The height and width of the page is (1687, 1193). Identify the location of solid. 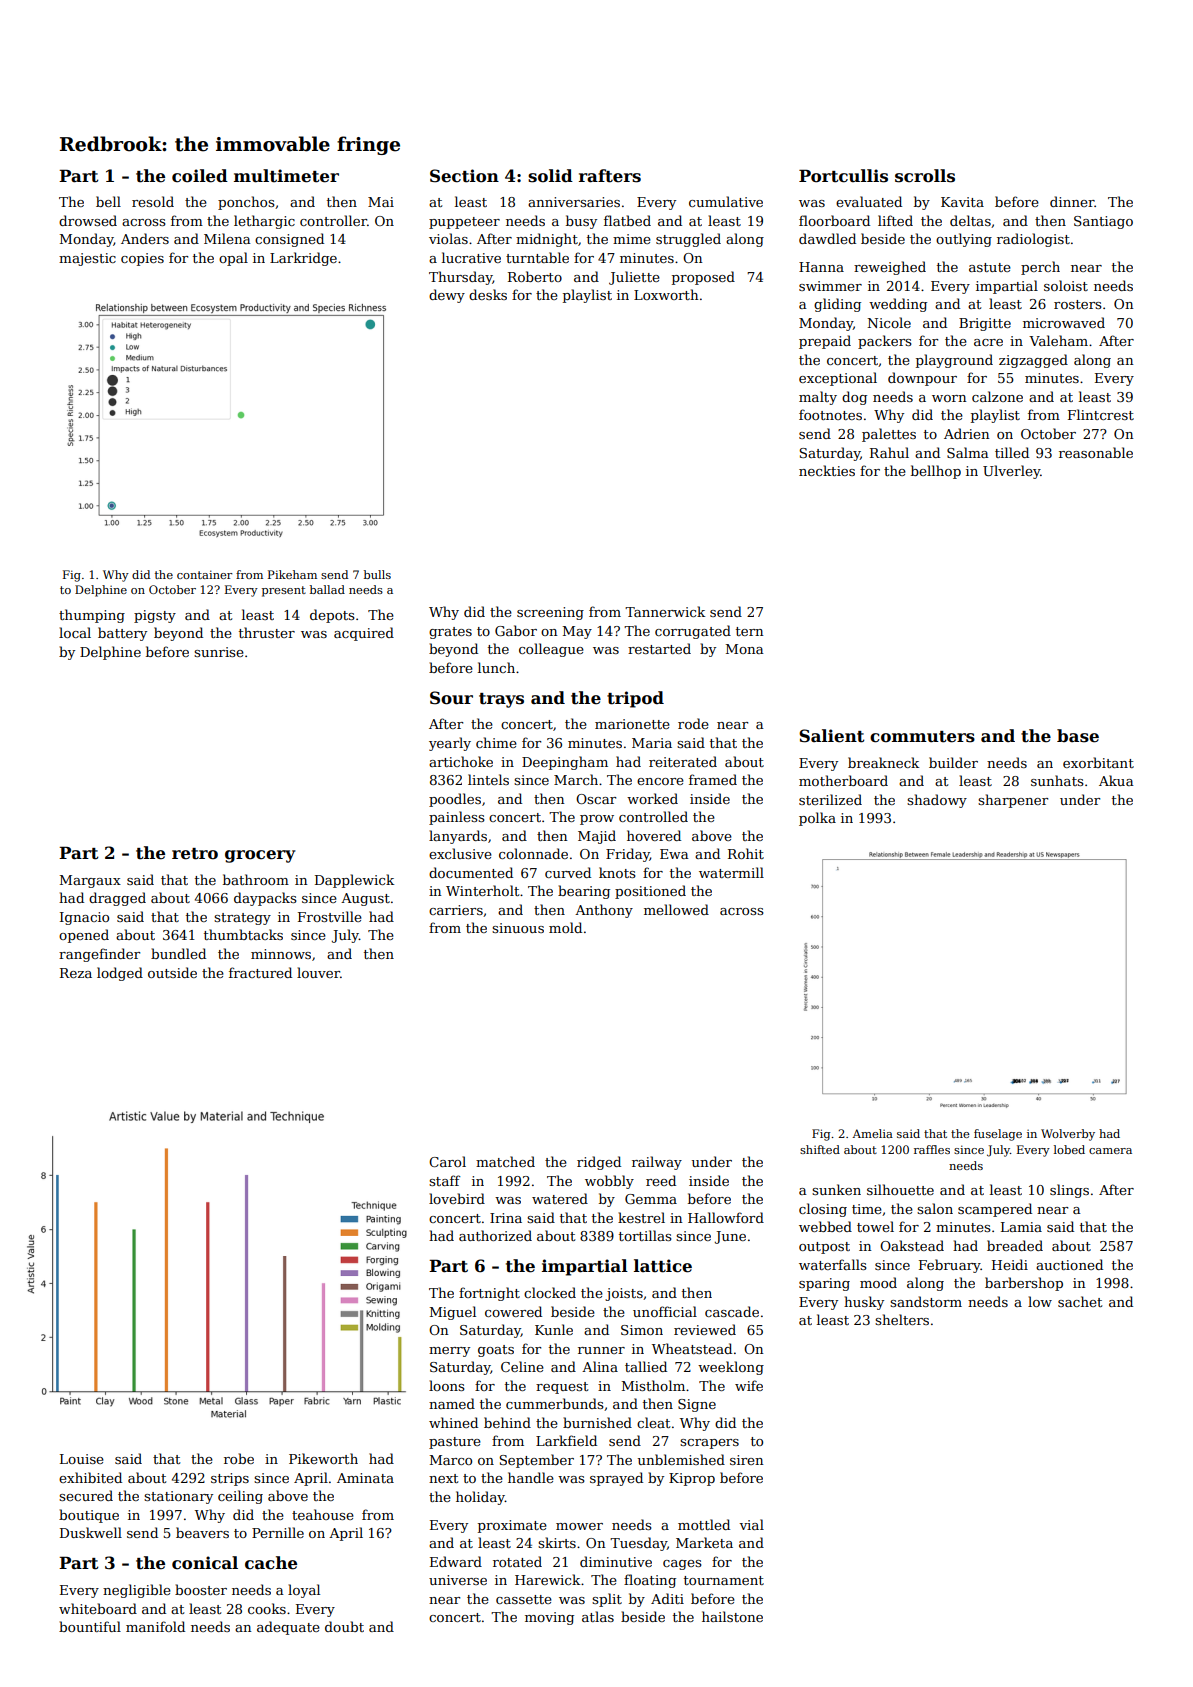
(550, 176).
